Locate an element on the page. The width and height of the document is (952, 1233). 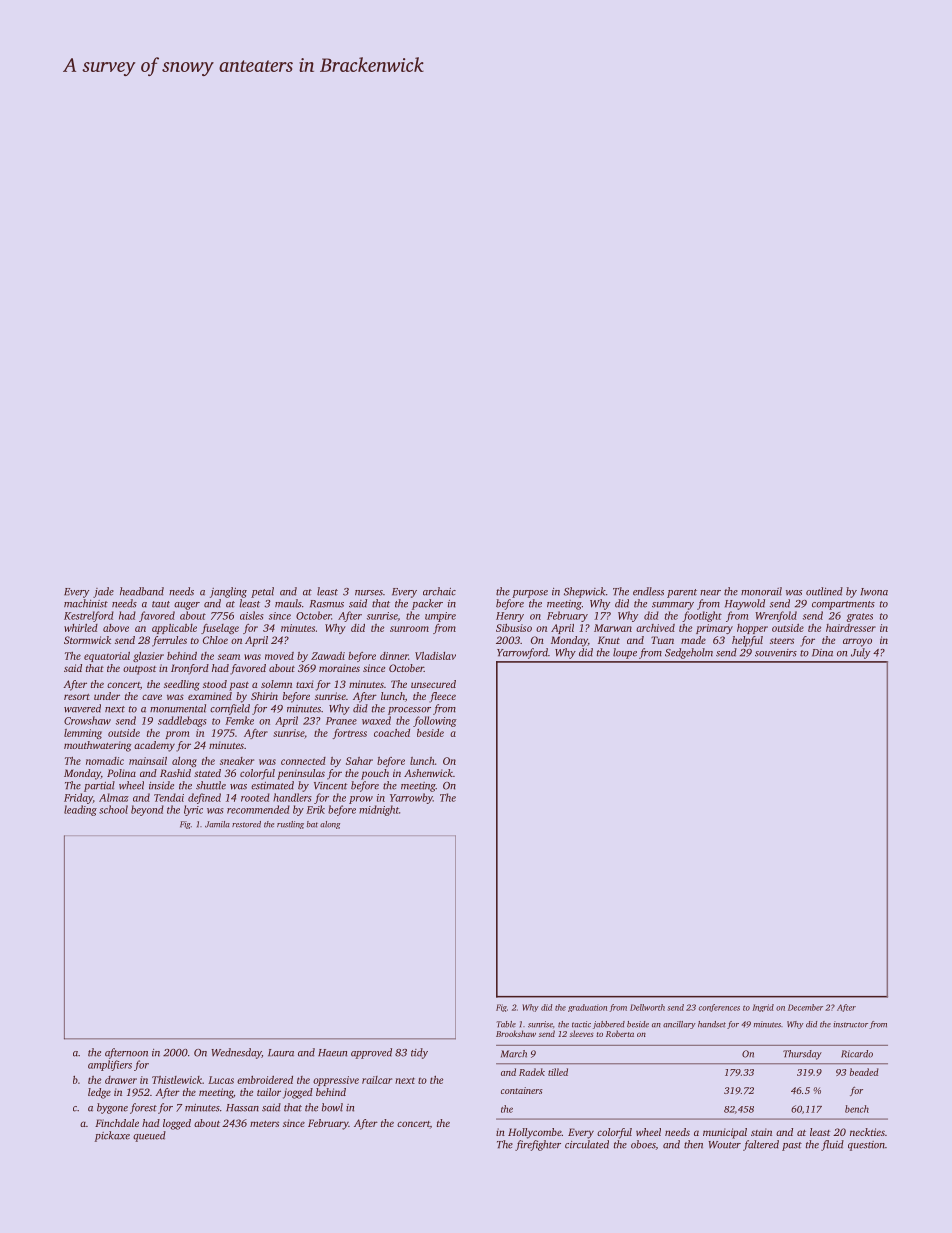
instructor is located at coordinates (850, 1024).
